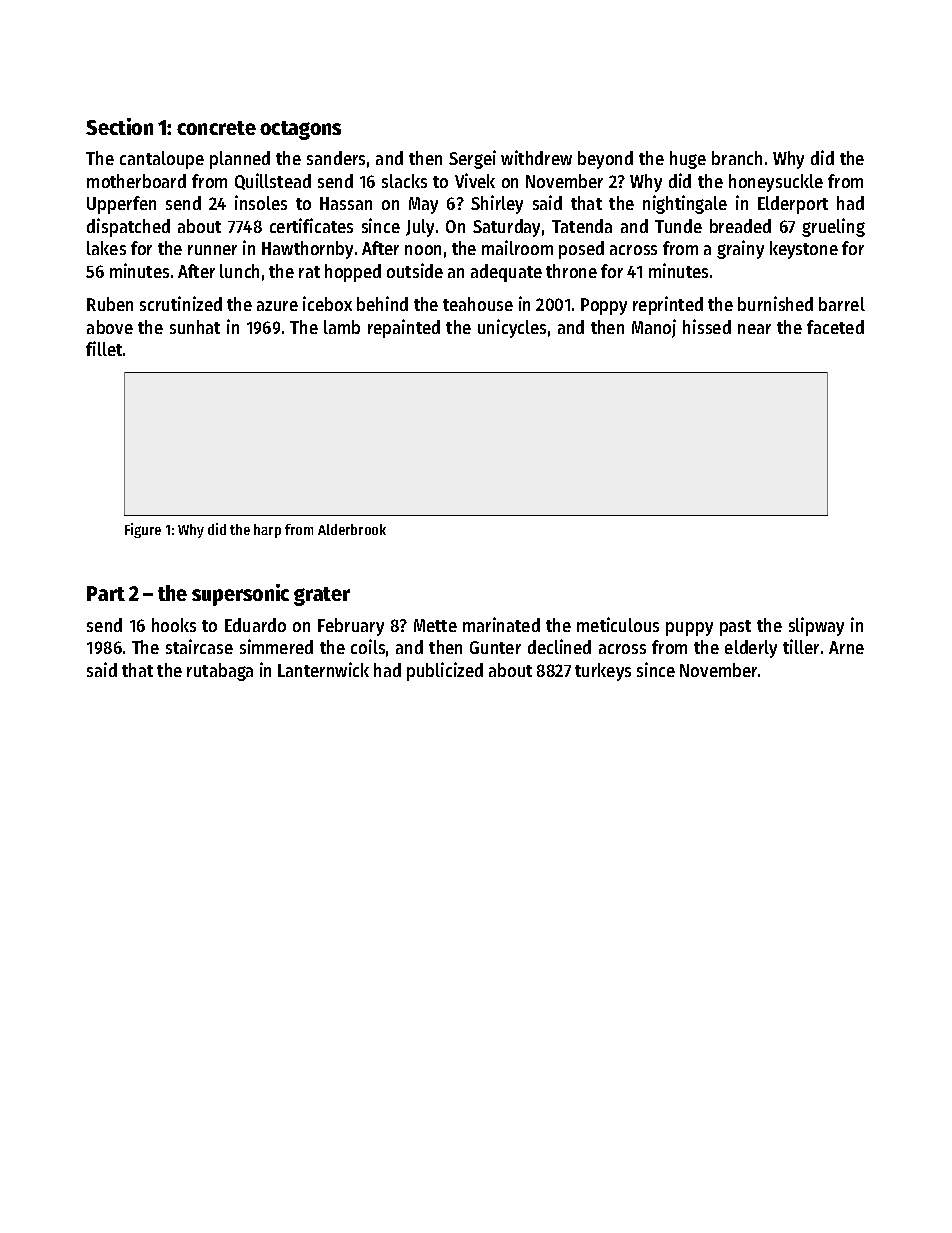 The image size is (952, 1233). Describe the element at coordinates (478, 304) in the image. I see `teahouse` at that location.
